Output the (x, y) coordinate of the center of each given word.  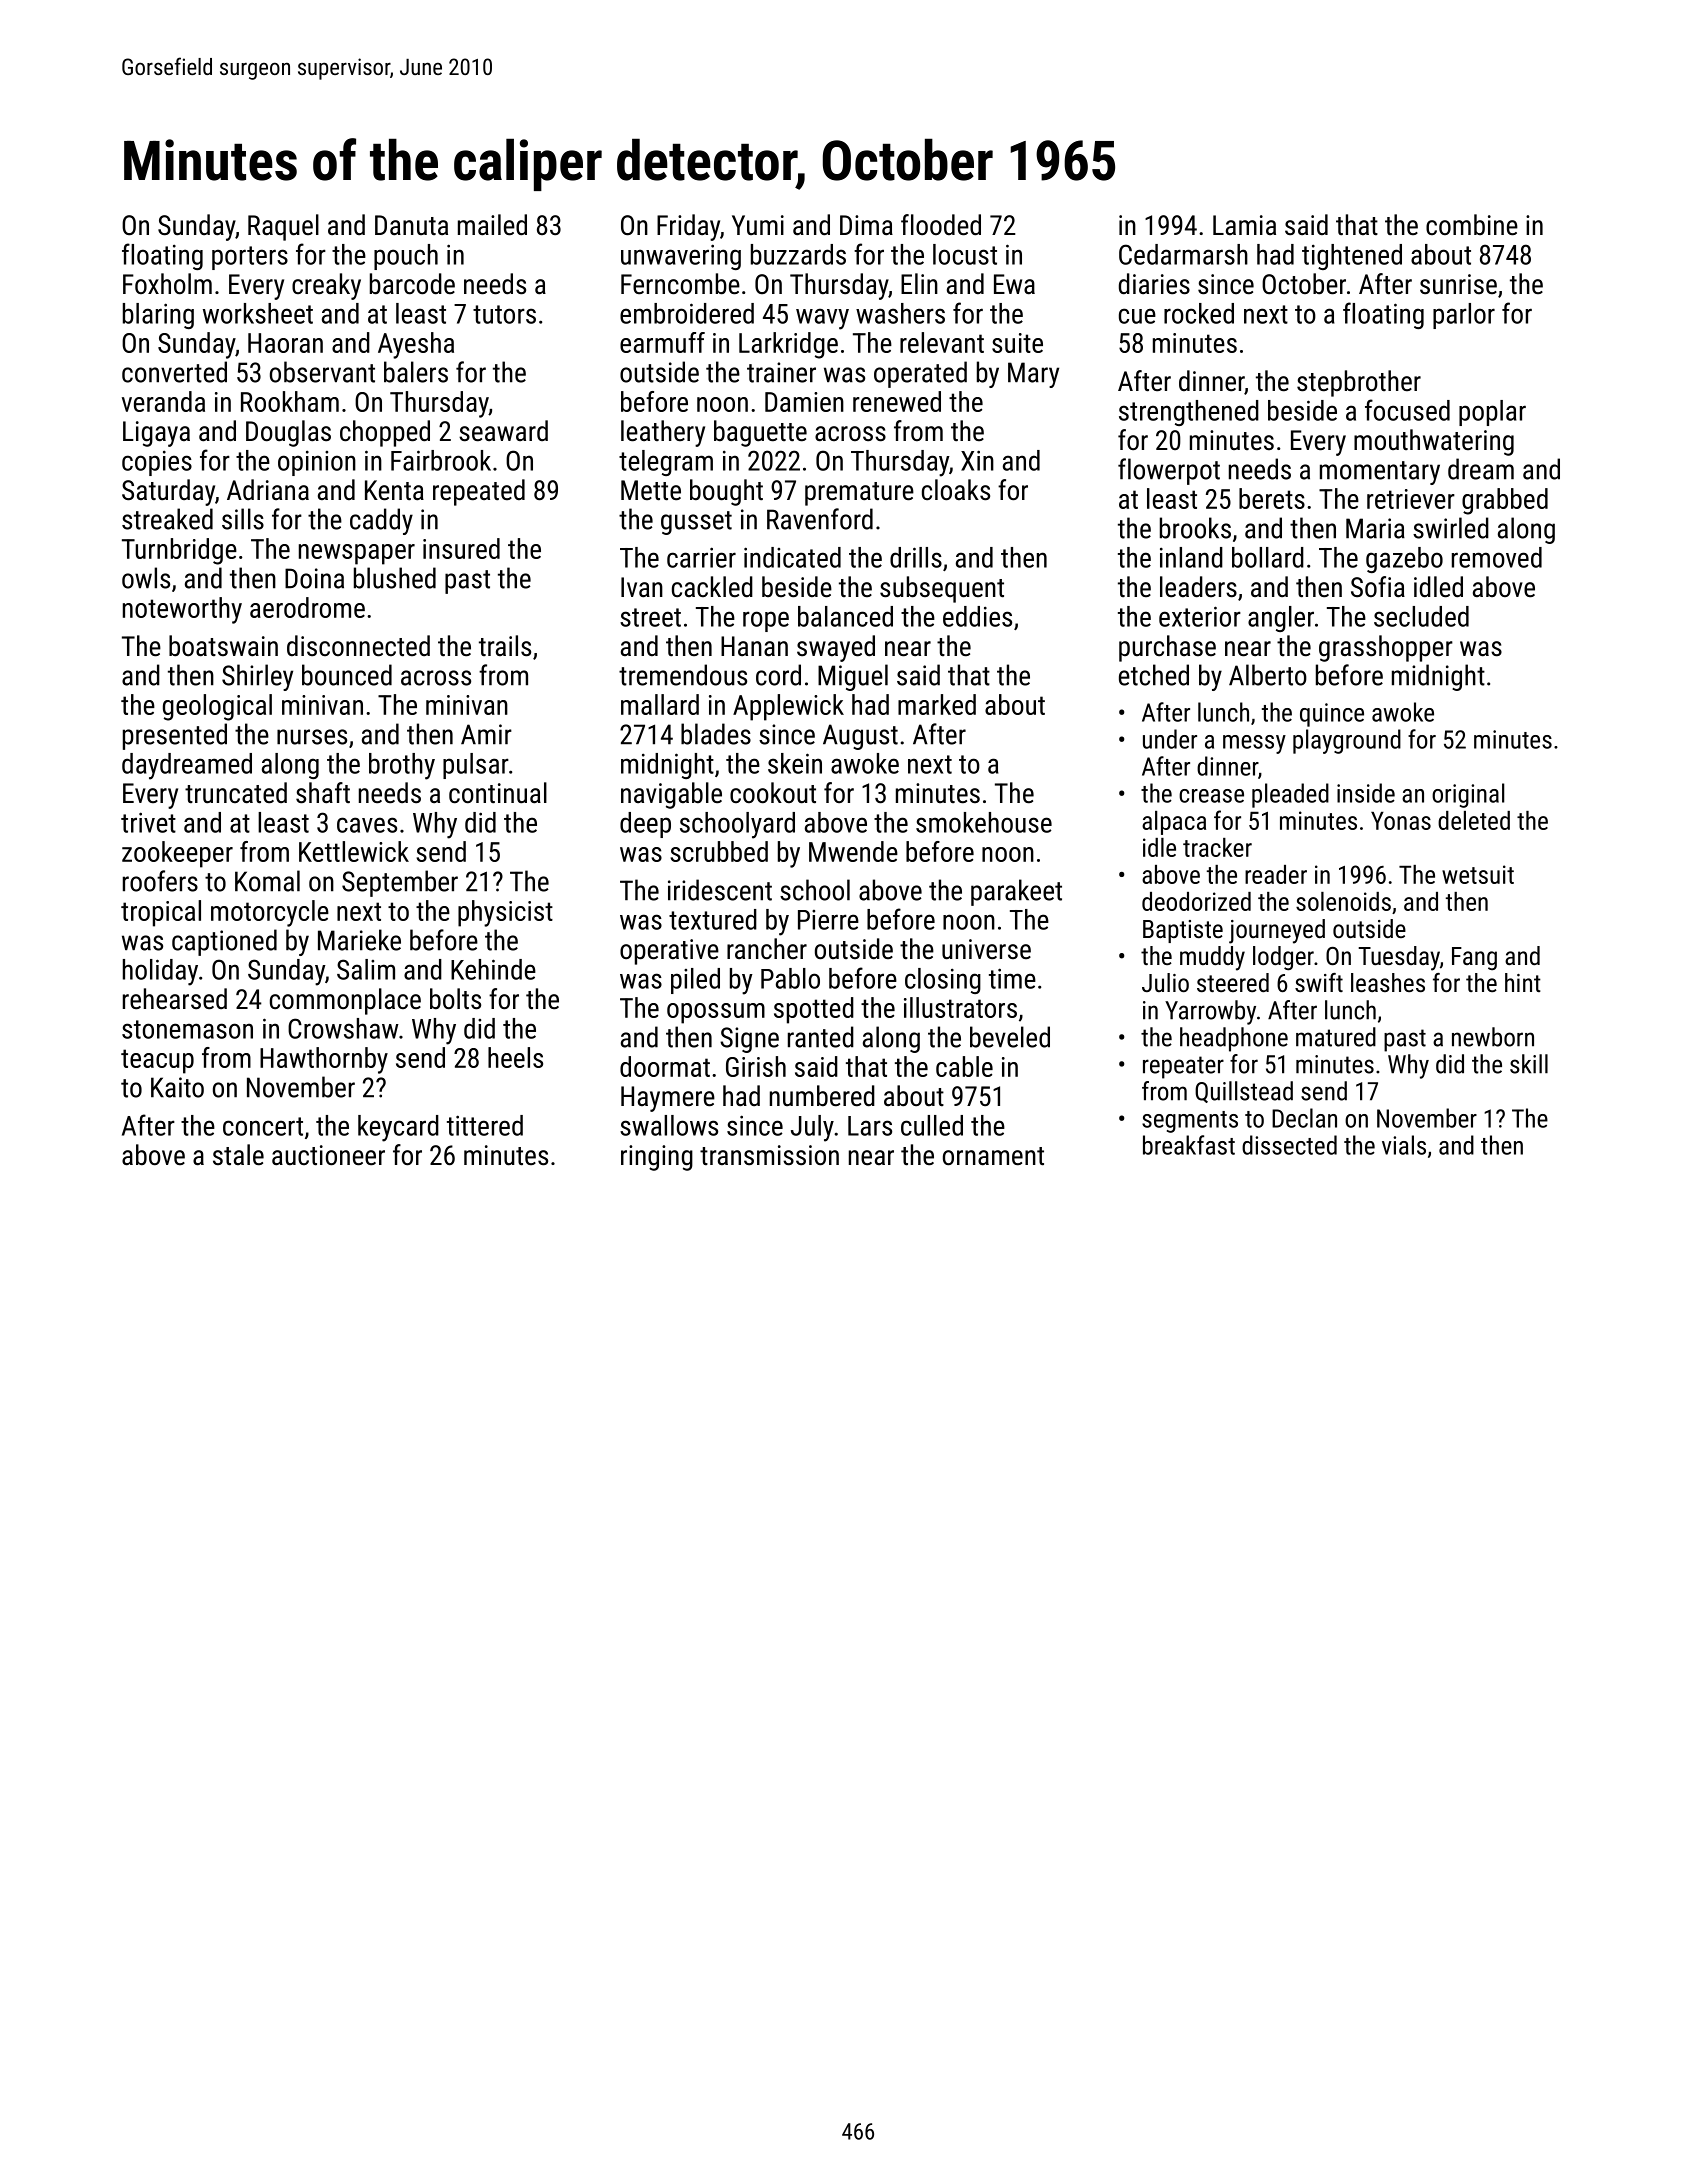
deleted (1474, 820)
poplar (1492, 413)
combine (1472, 225)
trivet (148, 822)
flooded (941, 225)
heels (515, 1057)
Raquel (283, 227)
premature (859, 494)
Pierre (828, 920)
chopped (385, 433)
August (860, 737)
